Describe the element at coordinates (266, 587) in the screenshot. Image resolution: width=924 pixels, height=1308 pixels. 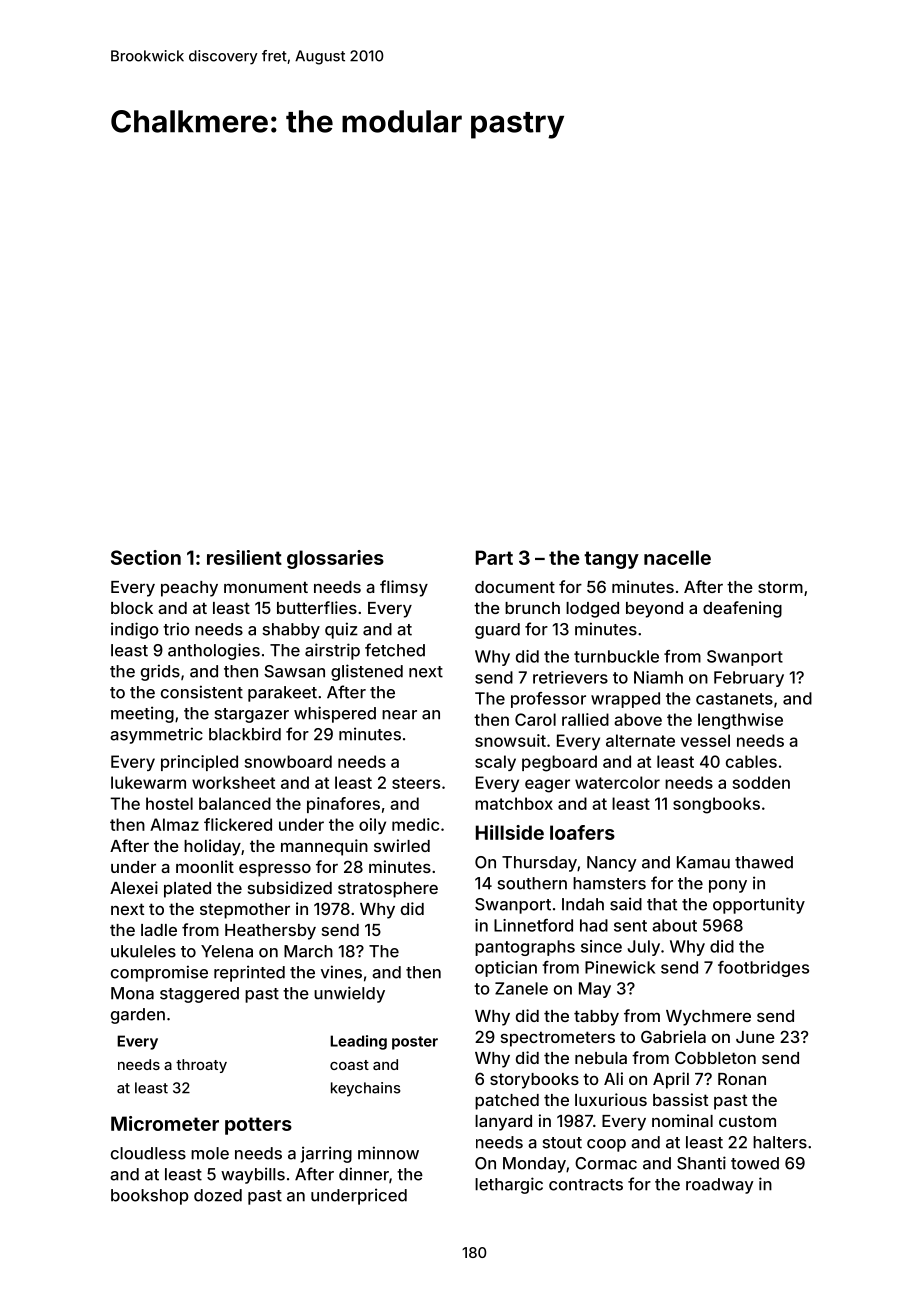
I see `monument` at that location.
